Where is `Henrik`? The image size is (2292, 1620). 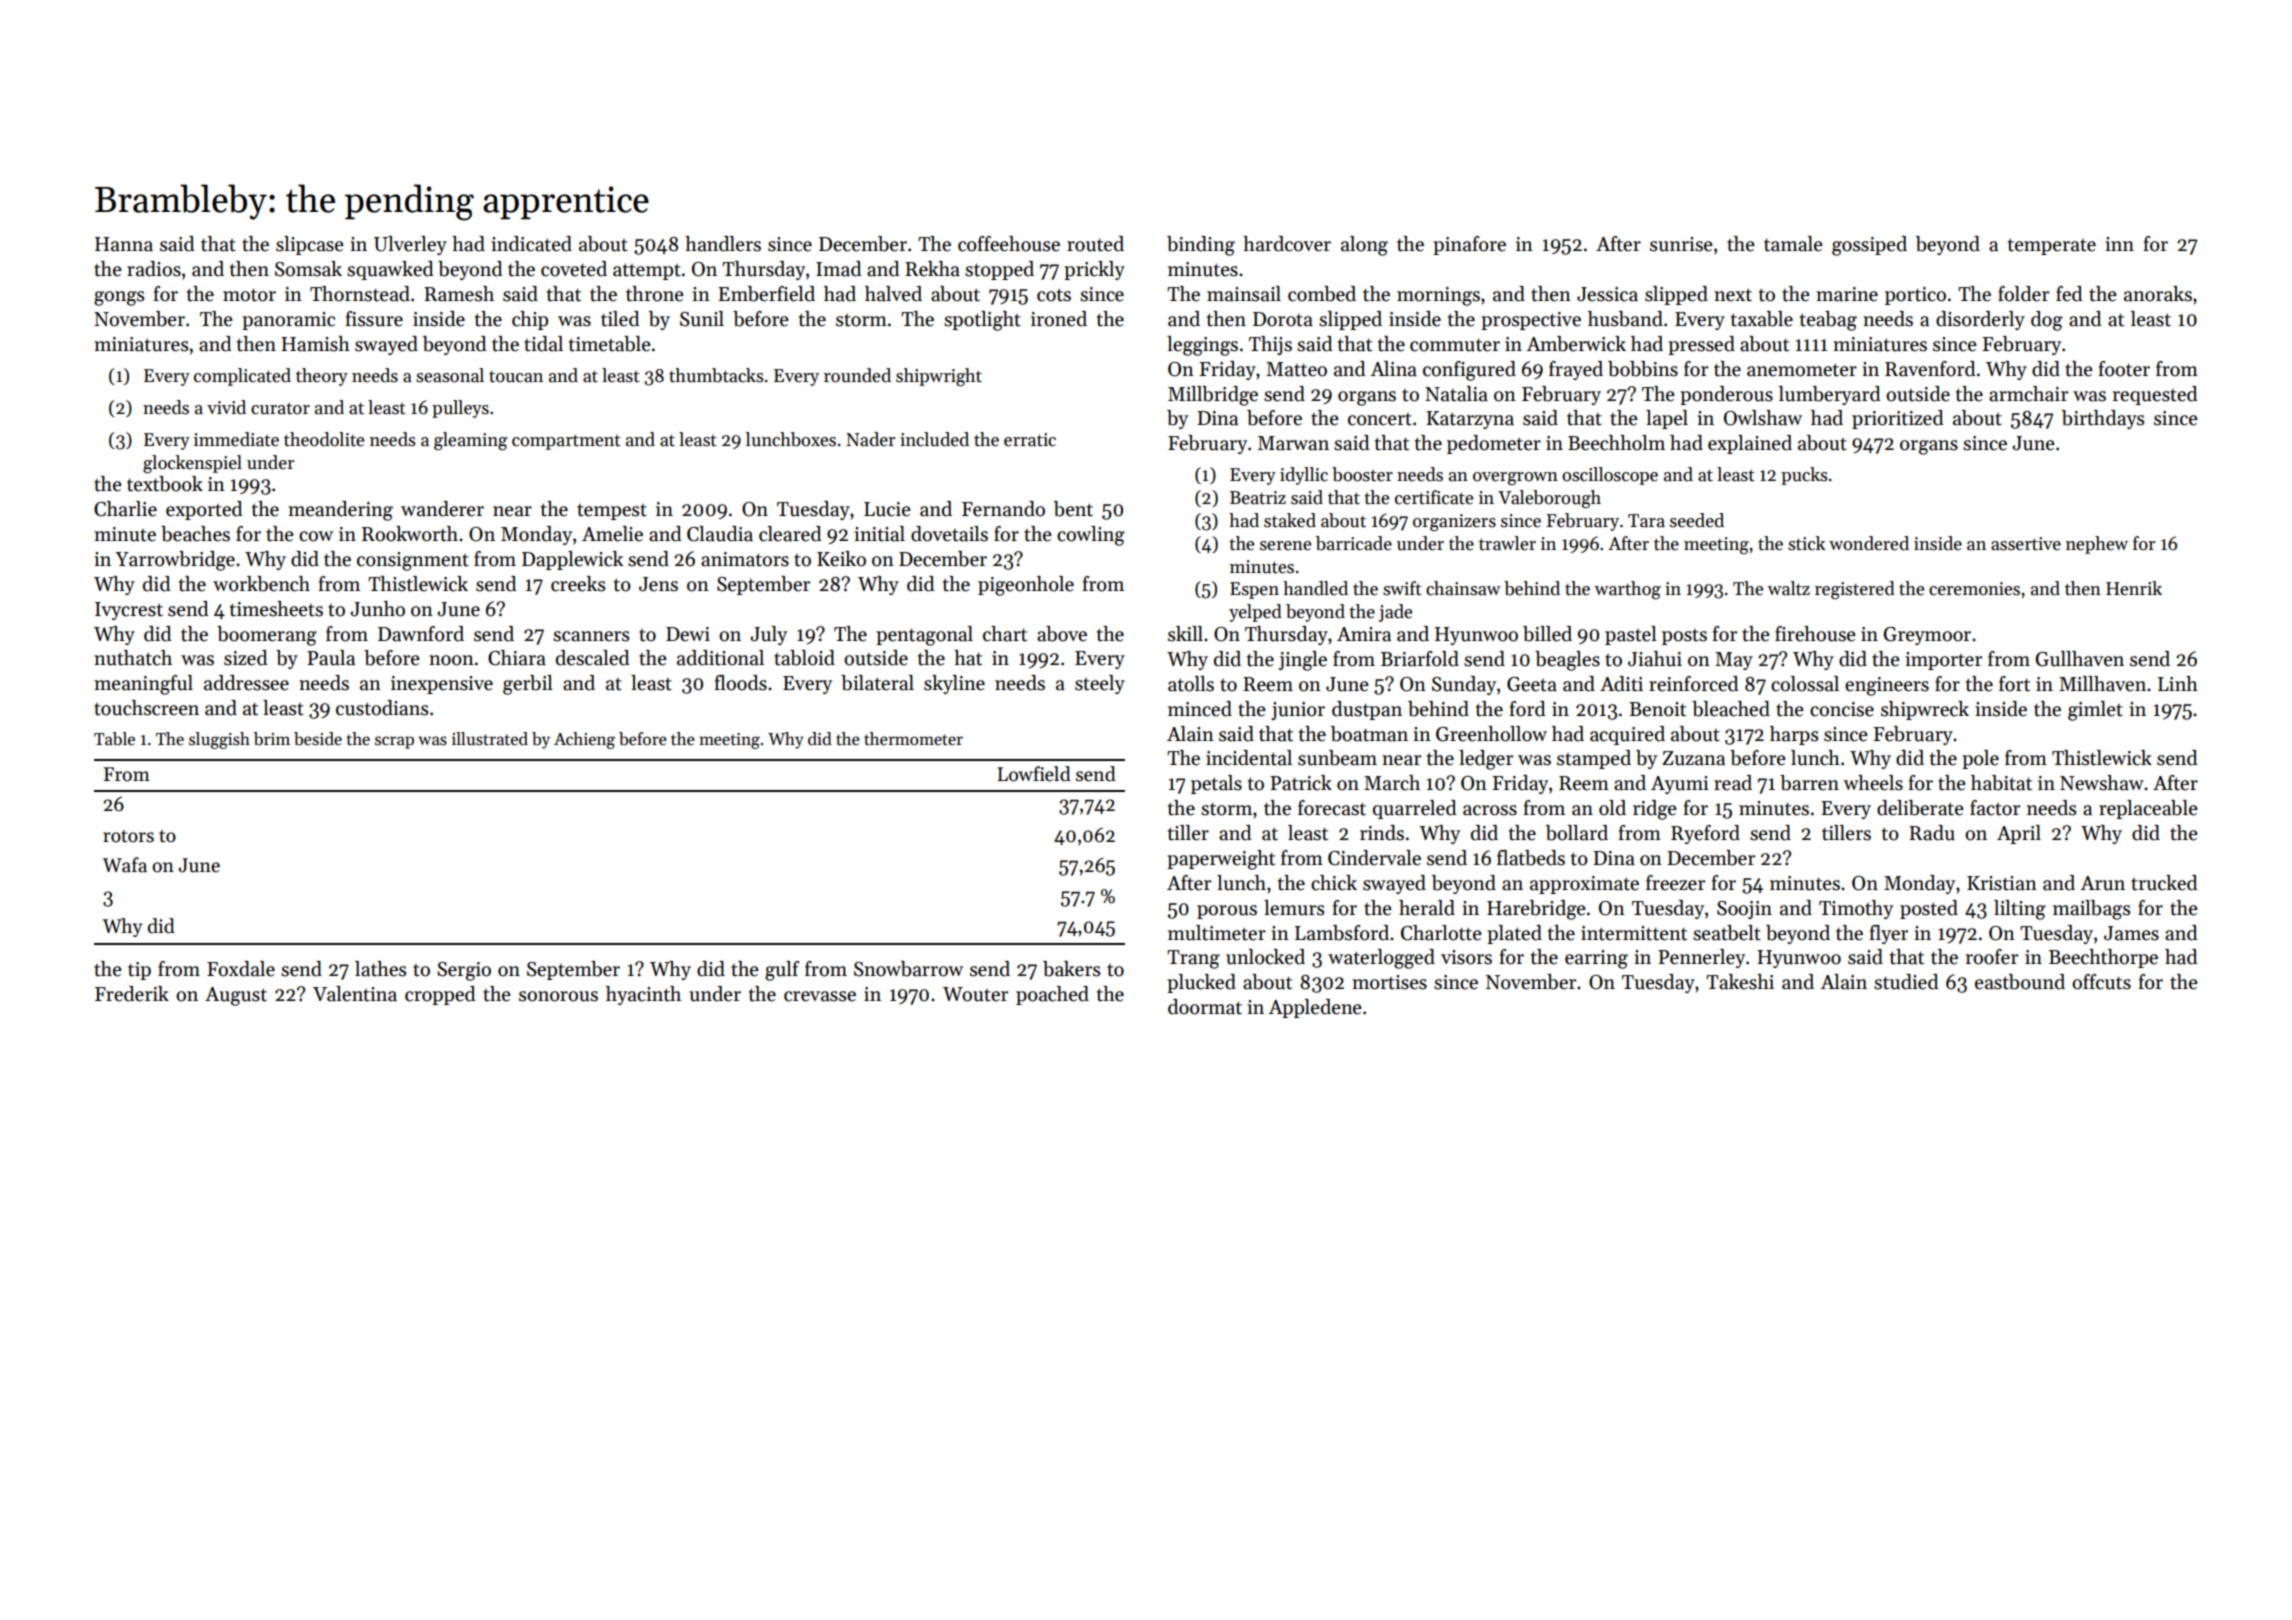 Henrik is located at coordinates (2134, 588).
